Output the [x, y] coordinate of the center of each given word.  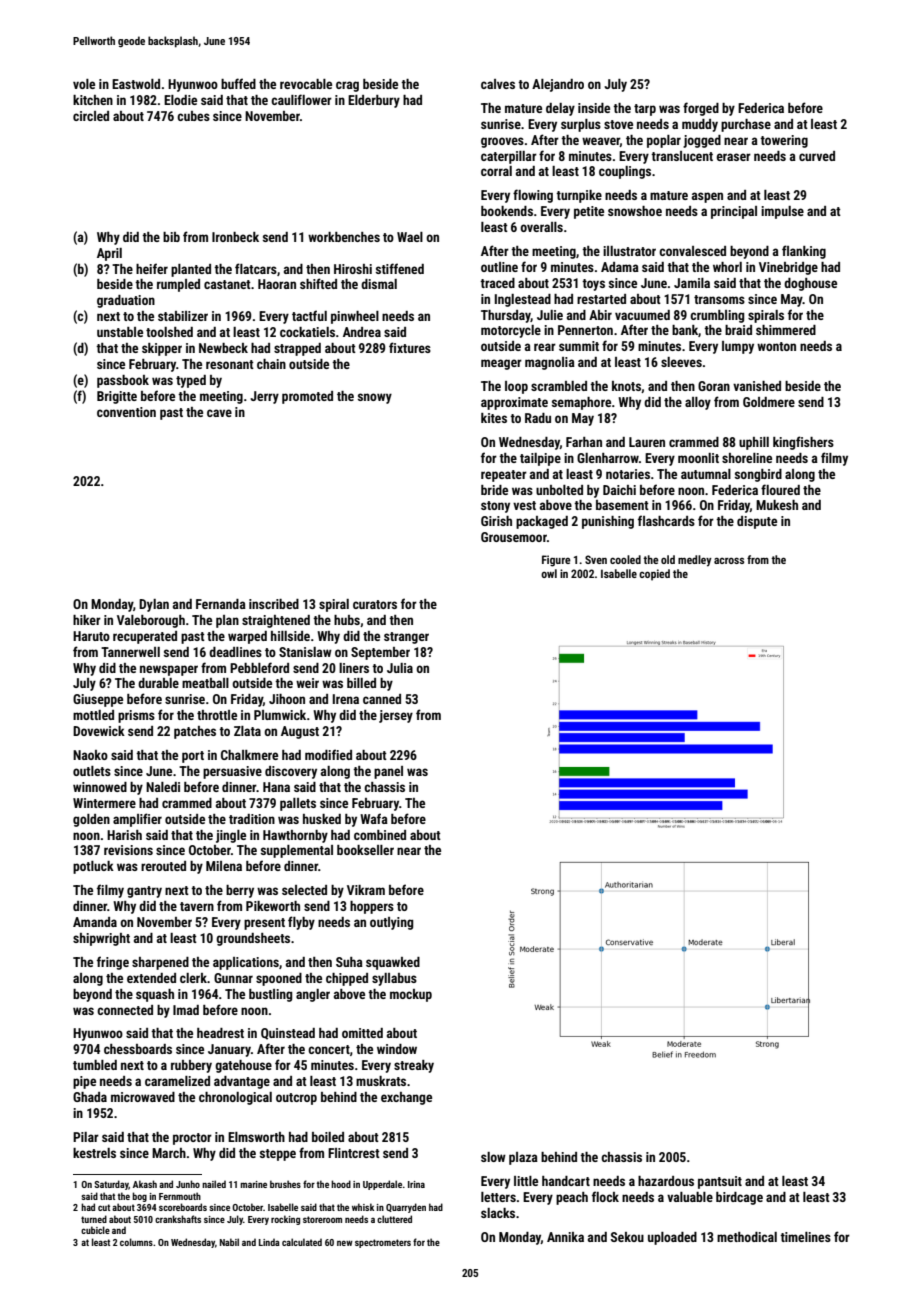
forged [701, 109]
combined [380, 835]
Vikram [366, 890]
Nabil [229, 1242]
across [729, 560]
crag [347, 86]
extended [151, 978]
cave [219, 413]
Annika [565, 1237]
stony [495, 507]
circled [91, 116]
